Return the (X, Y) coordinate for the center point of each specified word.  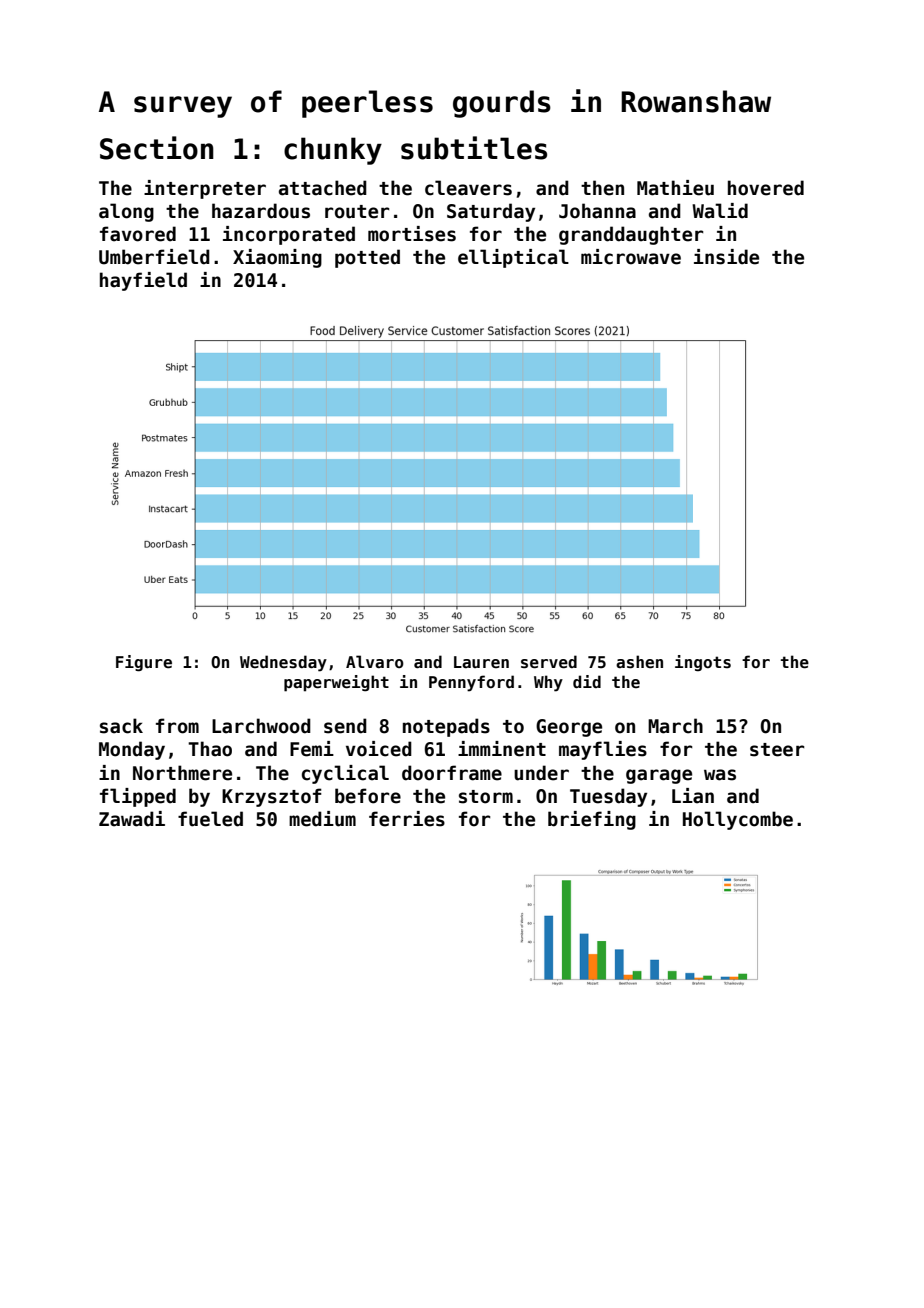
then (602, 188)
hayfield (143, 281)
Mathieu (675, 188)
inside (726, 257)
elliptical (513, 258)
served (549, 662)
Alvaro (375, 661)
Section (157, 148)
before (368, 796)
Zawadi (132, 819)
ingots (703, 663)
